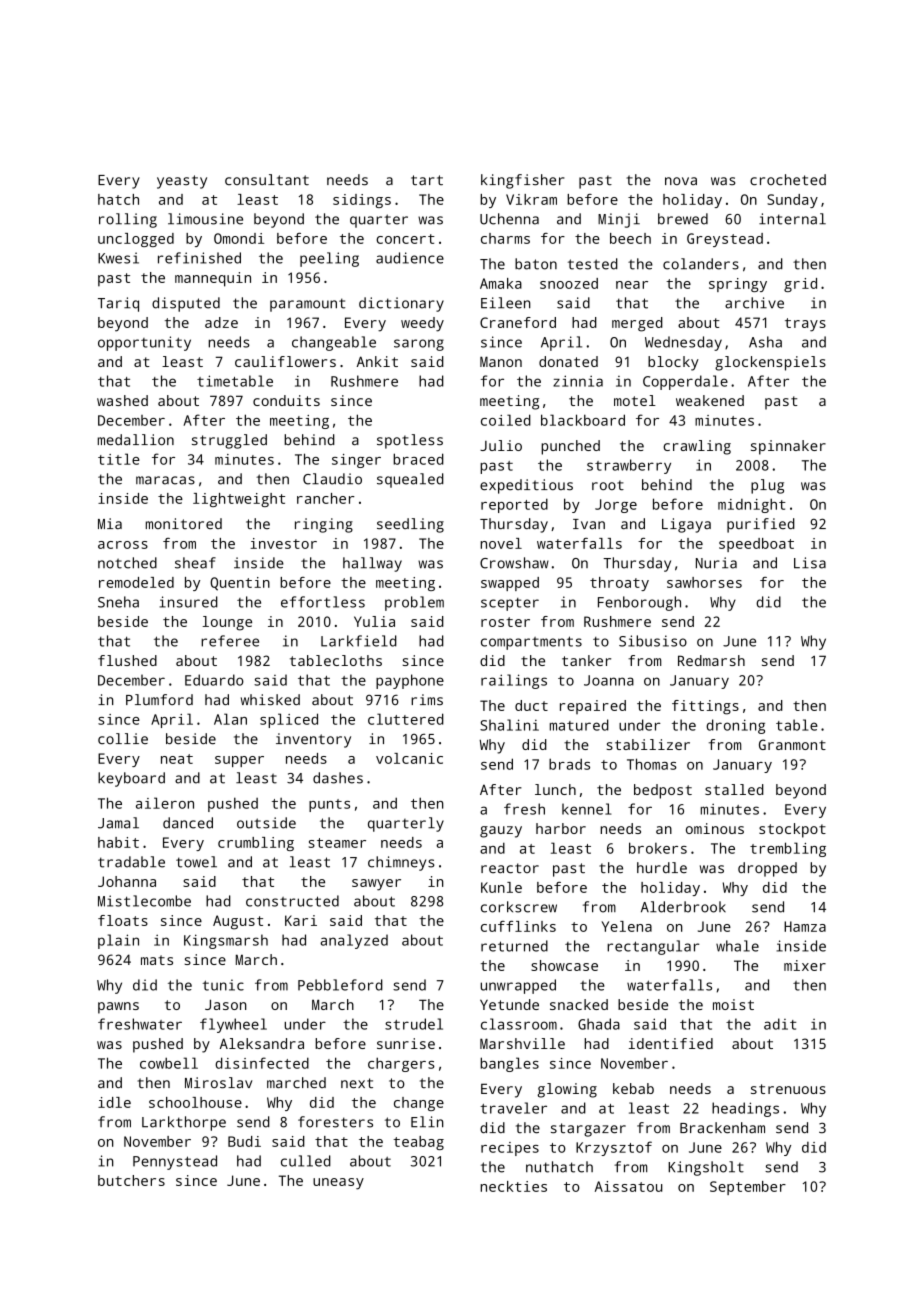 Image resolution: width=924 pixels, height=1308 pixels. I want to click on collie, so click(123, 738).
